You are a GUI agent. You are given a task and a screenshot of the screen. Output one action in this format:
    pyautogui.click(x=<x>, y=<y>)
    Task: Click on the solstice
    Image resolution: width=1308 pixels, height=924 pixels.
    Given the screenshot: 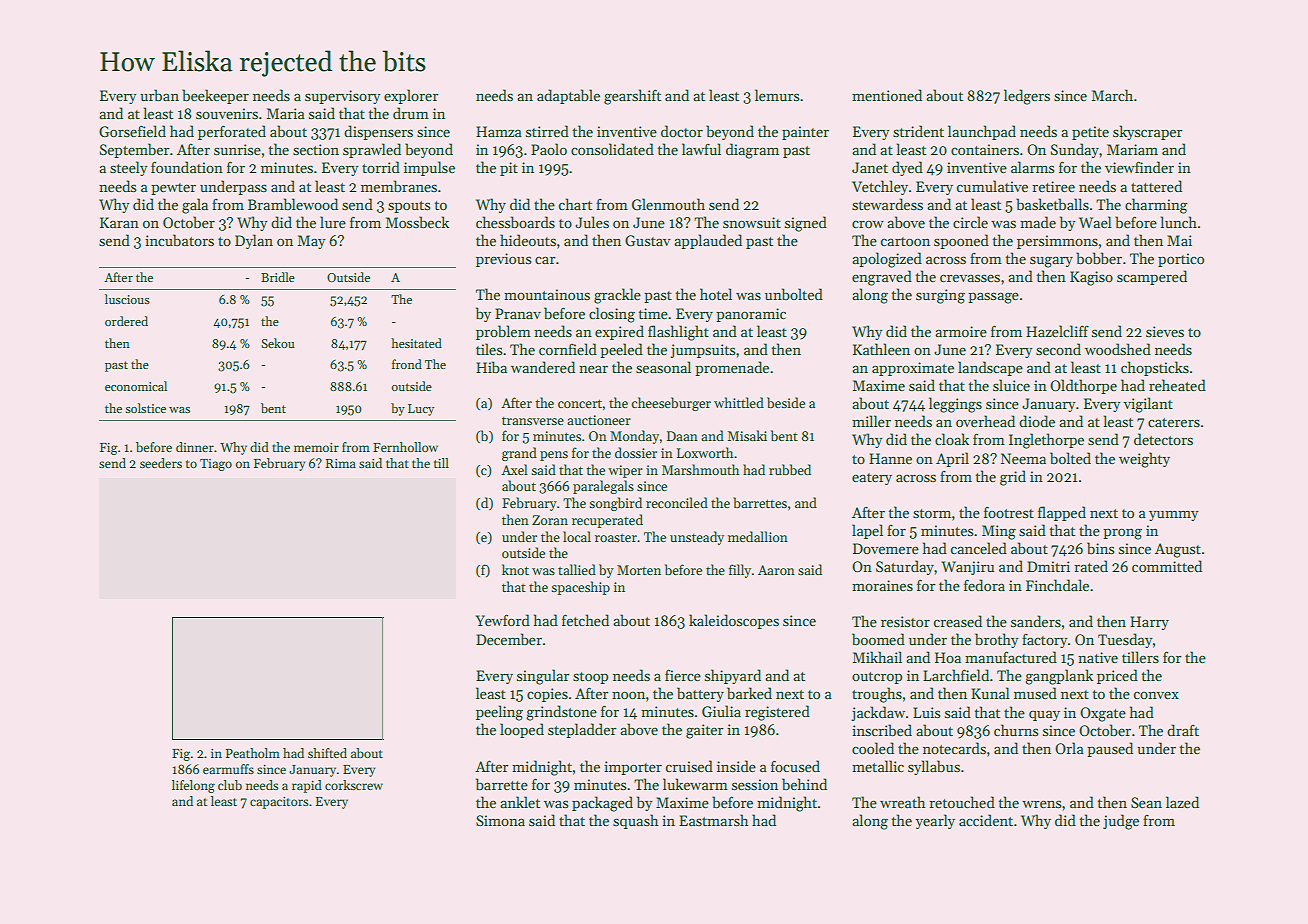 What is the action you would take?
    pyautogui.click(x=146, y=408)
